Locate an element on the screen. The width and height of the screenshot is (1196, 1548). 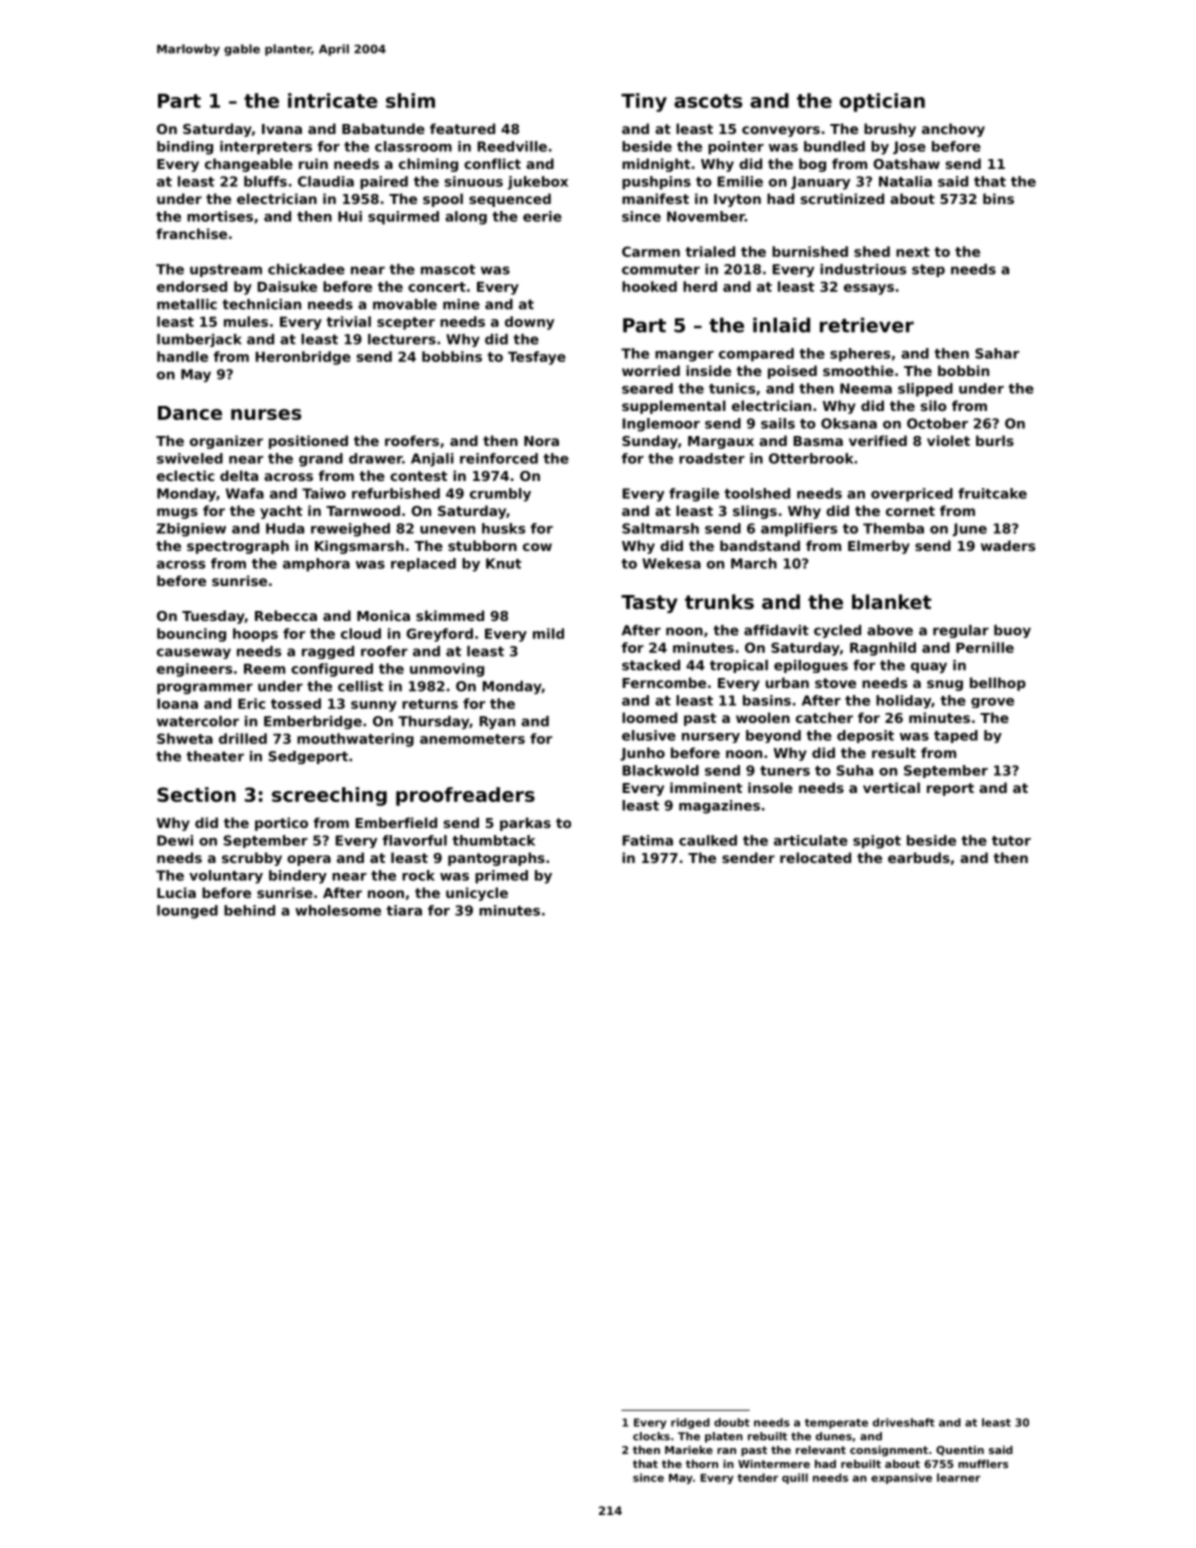
rock is located at coordinates (418, 875).
